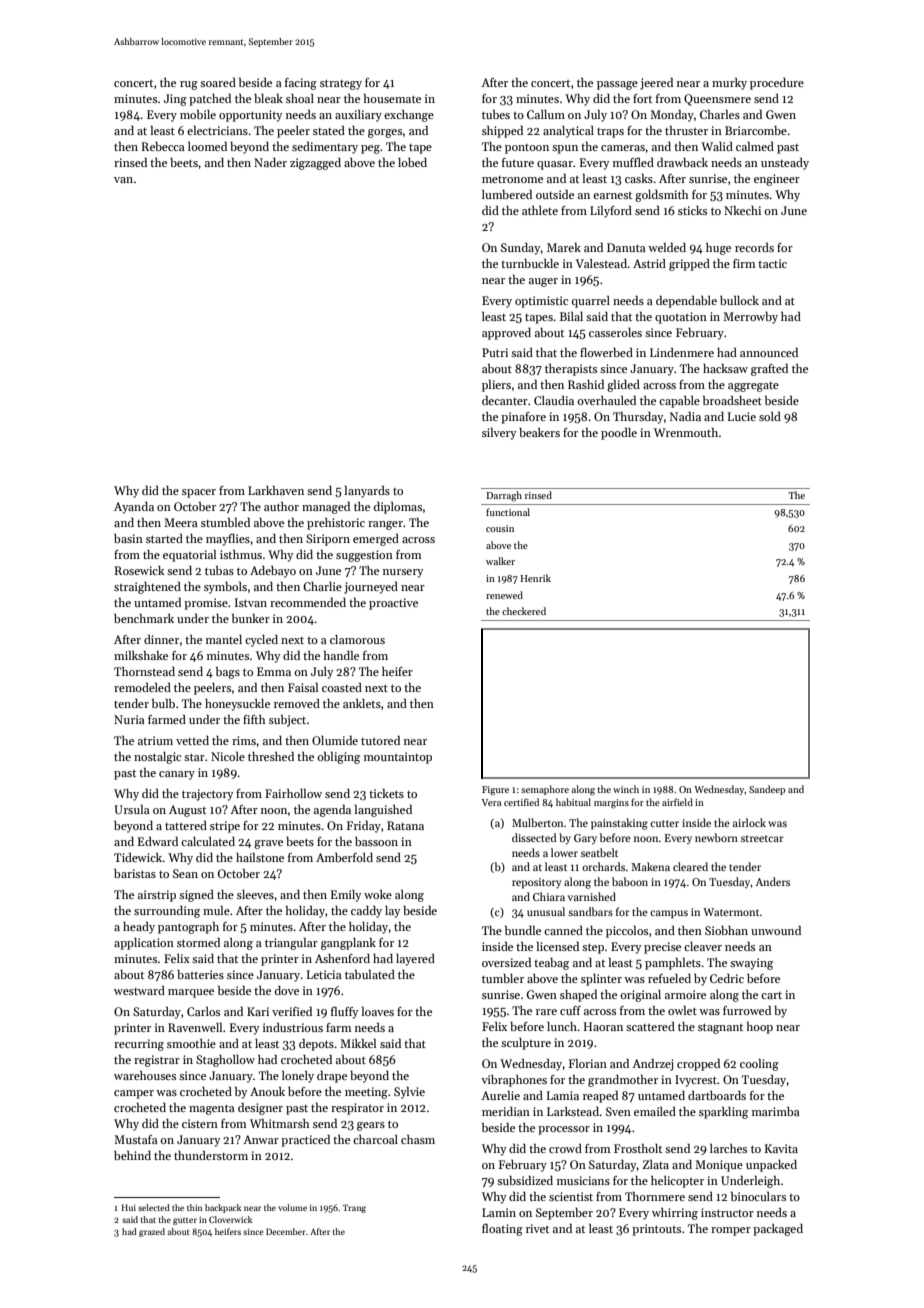 The width and height of the screenshot is (924, 1308). What do you see at coordinates (502, 1229) in the screenshot?
I see `floating` at bounding box center [502, 1229].
